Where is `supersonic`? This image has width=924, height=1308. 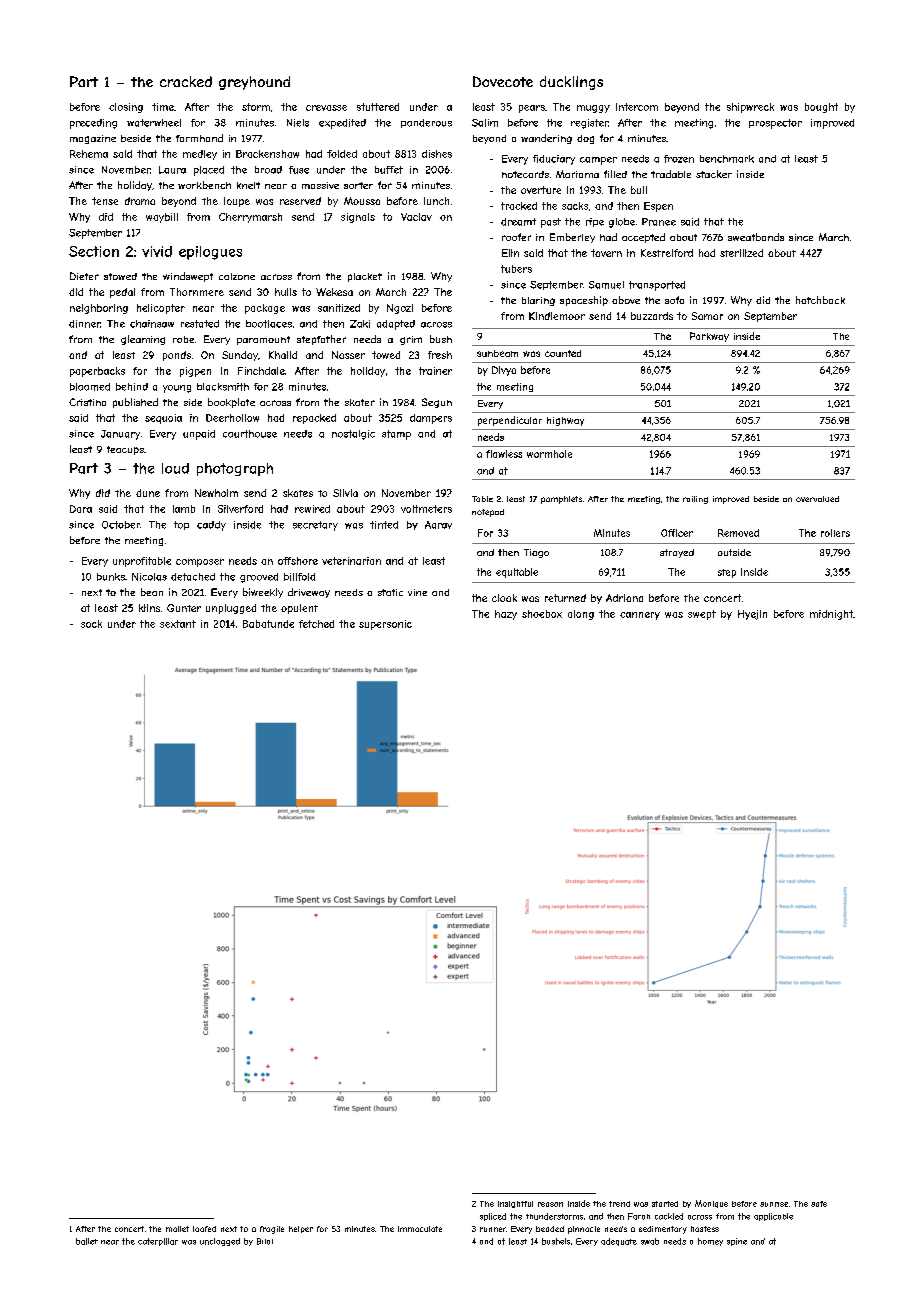
supersonic is located at coordinates (385, 625).
